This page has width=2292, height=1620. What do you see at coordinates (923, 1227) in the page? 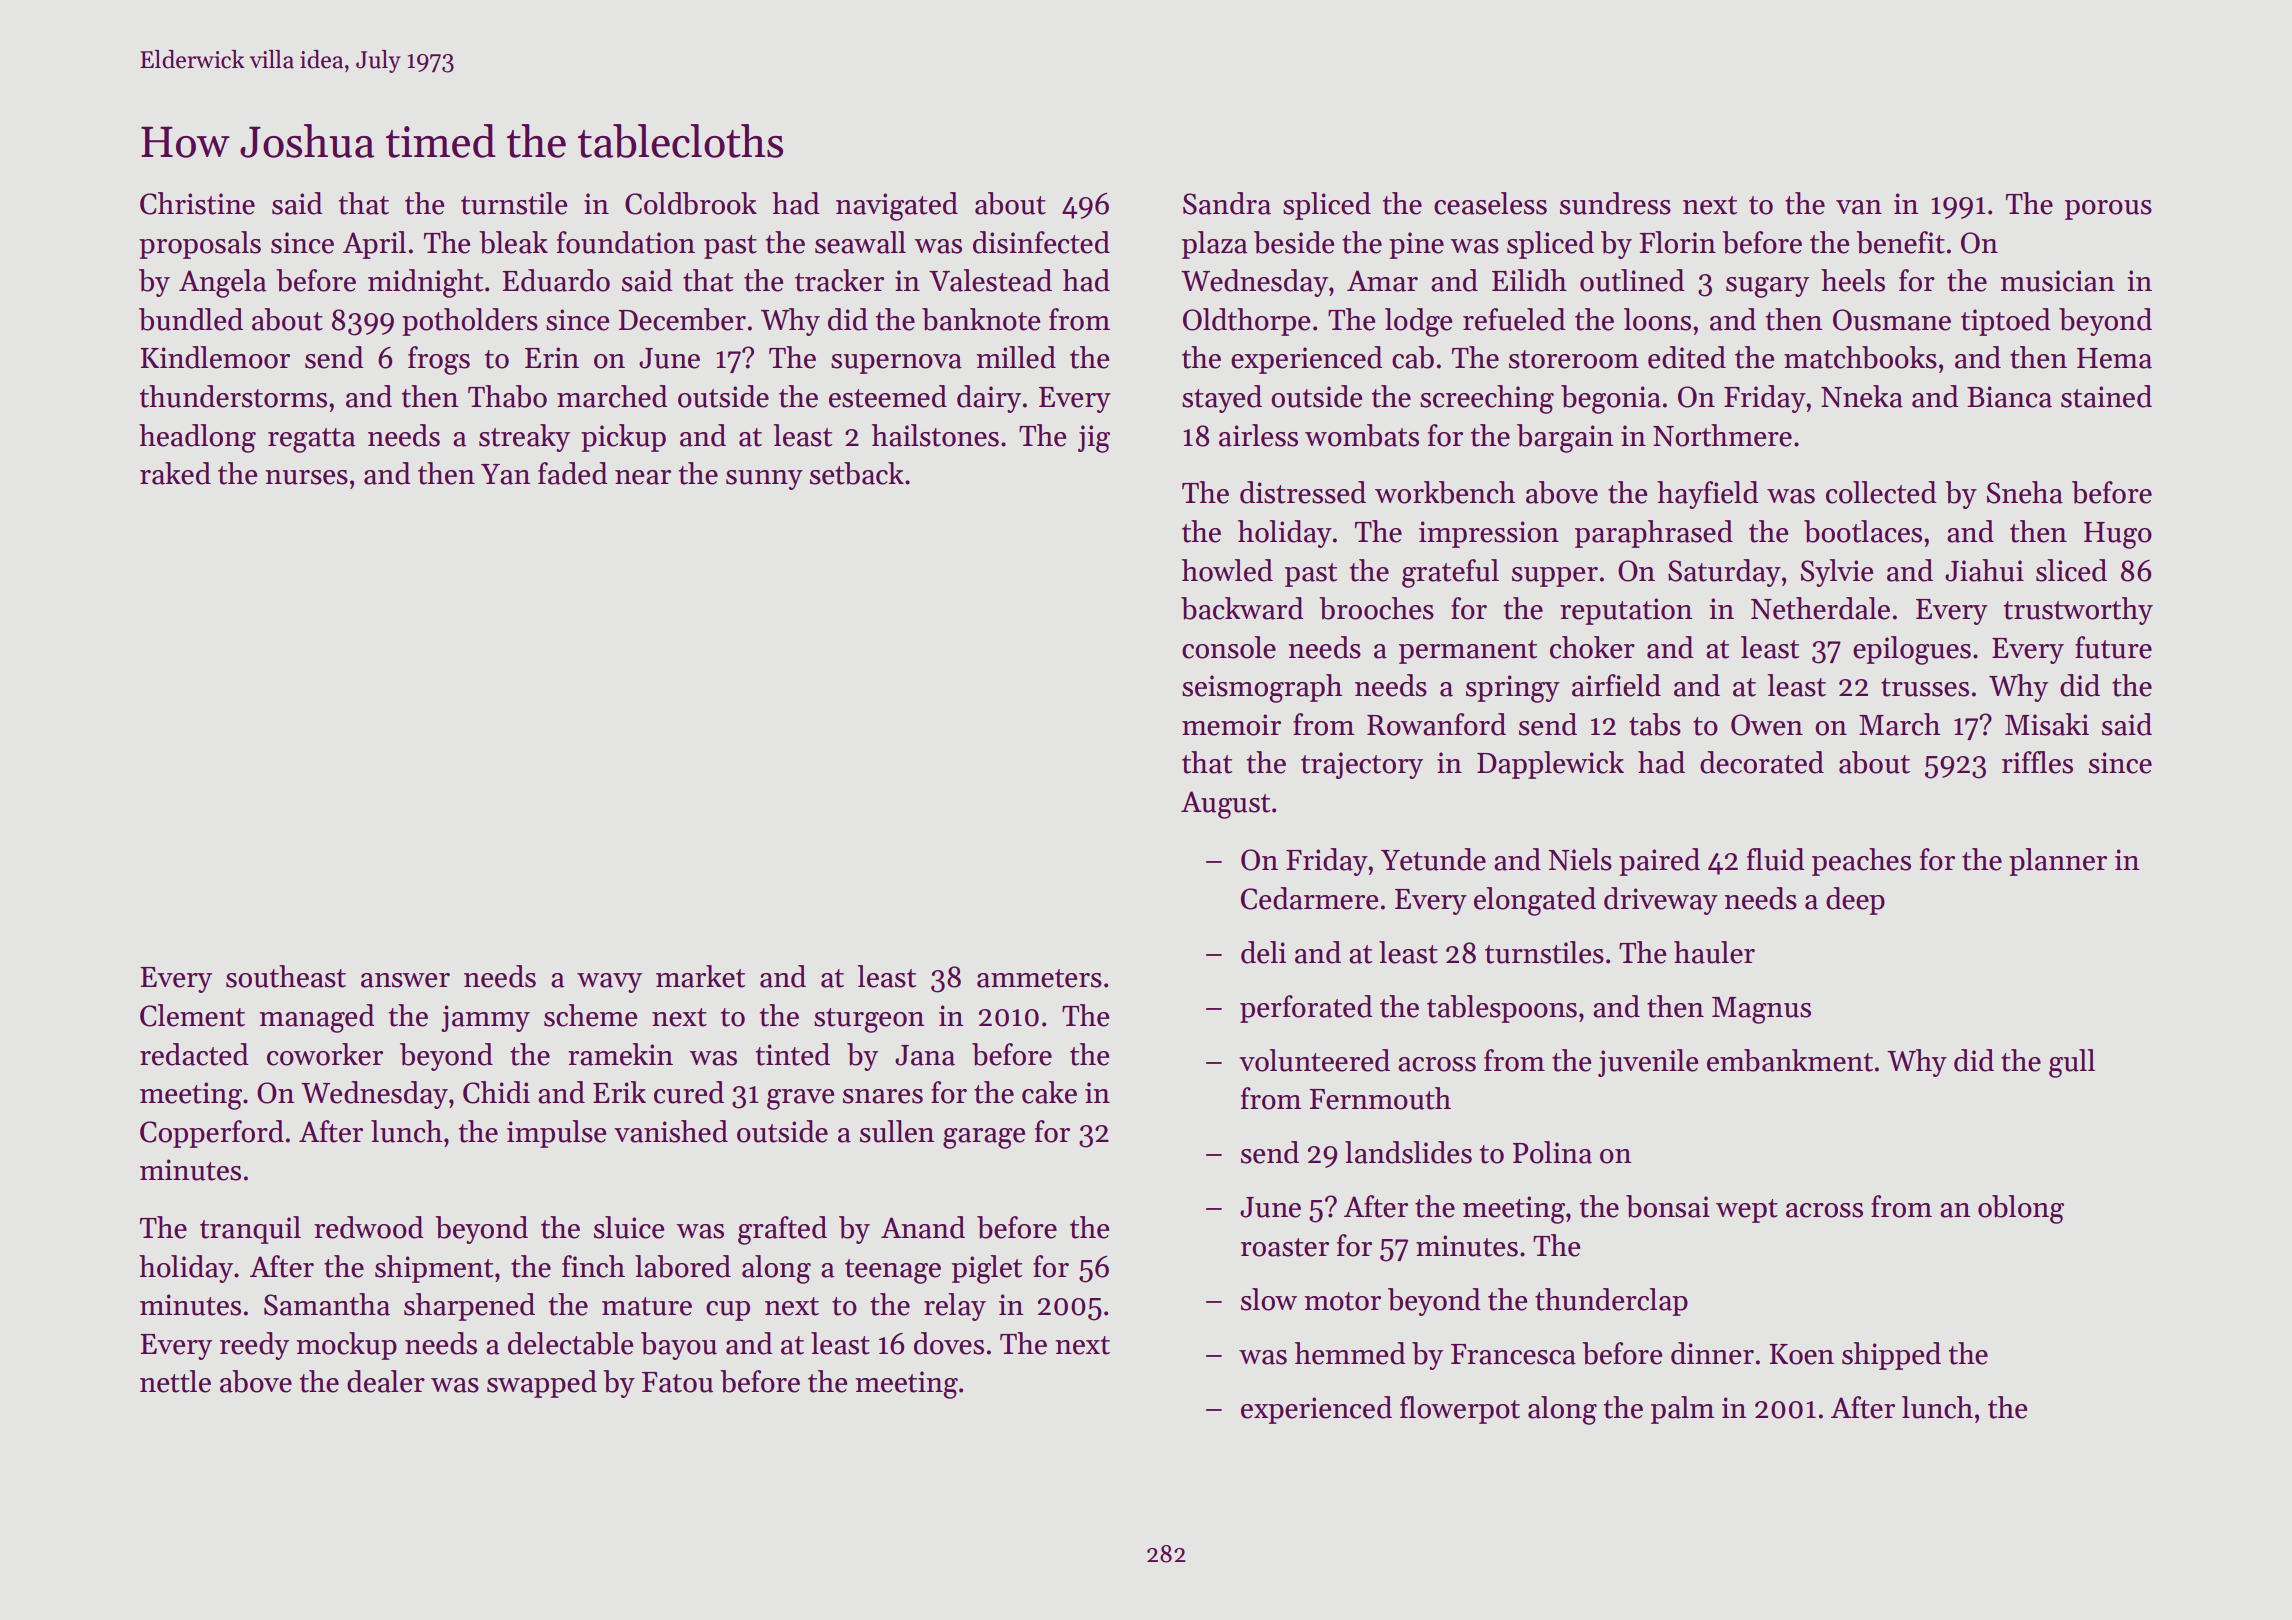
I see `Anand` at bounding box center [923, 1227].
